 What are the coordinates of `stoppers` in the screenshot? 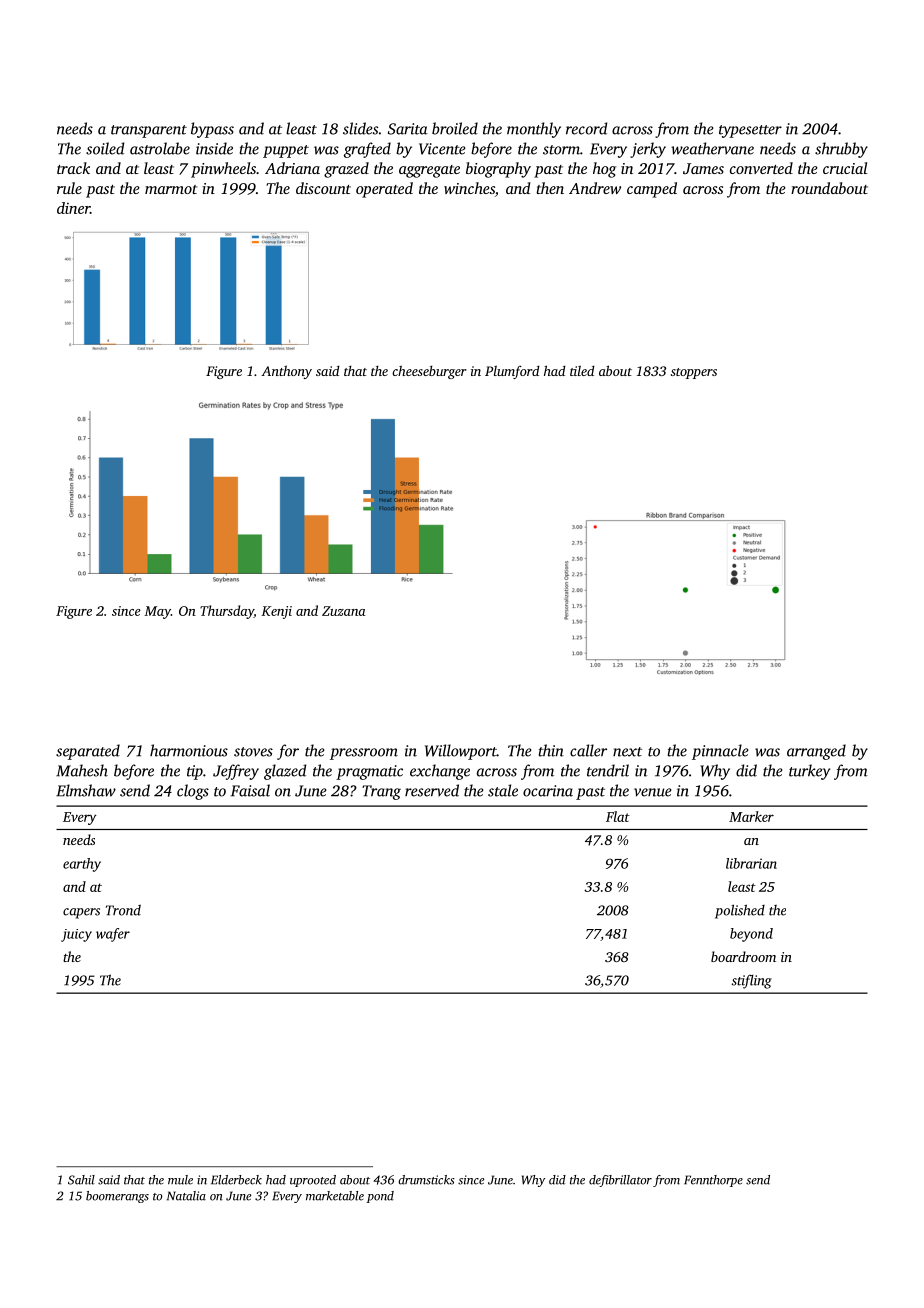 It's located at (694, 373).
